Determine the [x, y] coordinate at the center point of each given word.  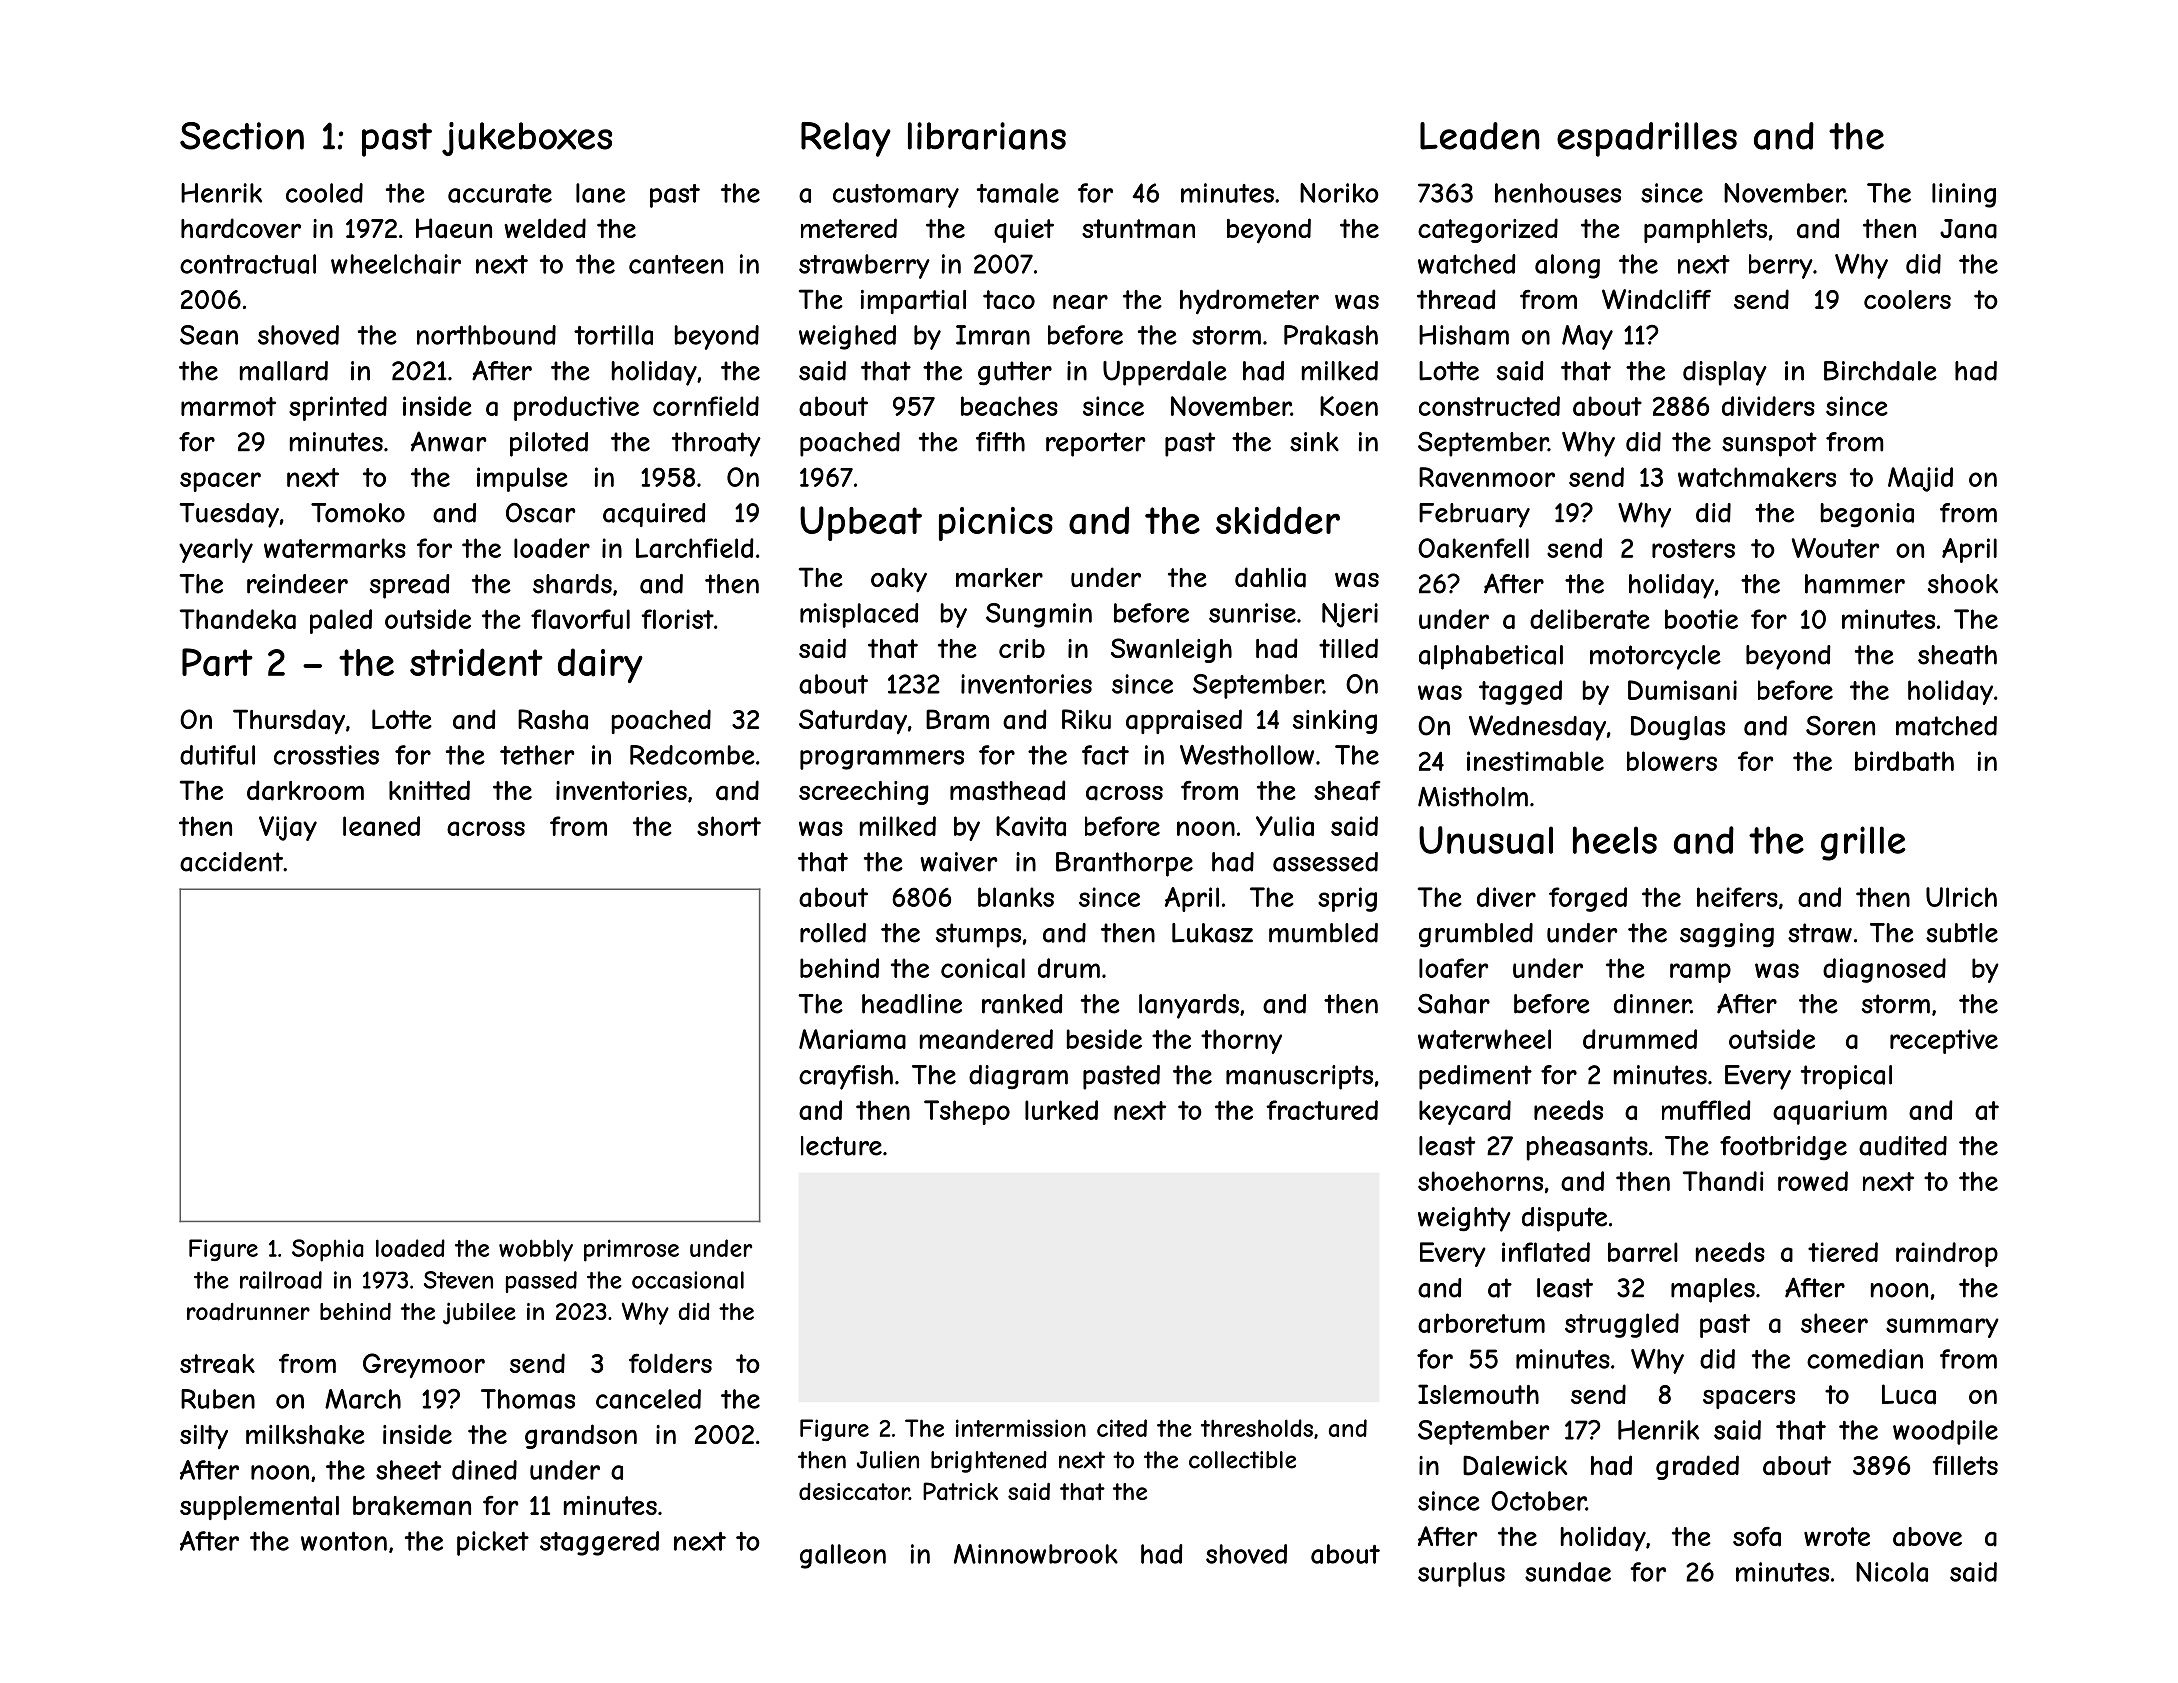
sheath [1957, 655]
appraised [1184, 721]
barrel [1643, 1252]
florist [677, 619]
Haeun [454, 228]
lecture [841, 1146]
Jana [1968, 229]
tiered [1843, 1252]
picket [493, 1543]
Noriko [1339, 193]
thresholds [1257, 1428]
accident [231, 862]
